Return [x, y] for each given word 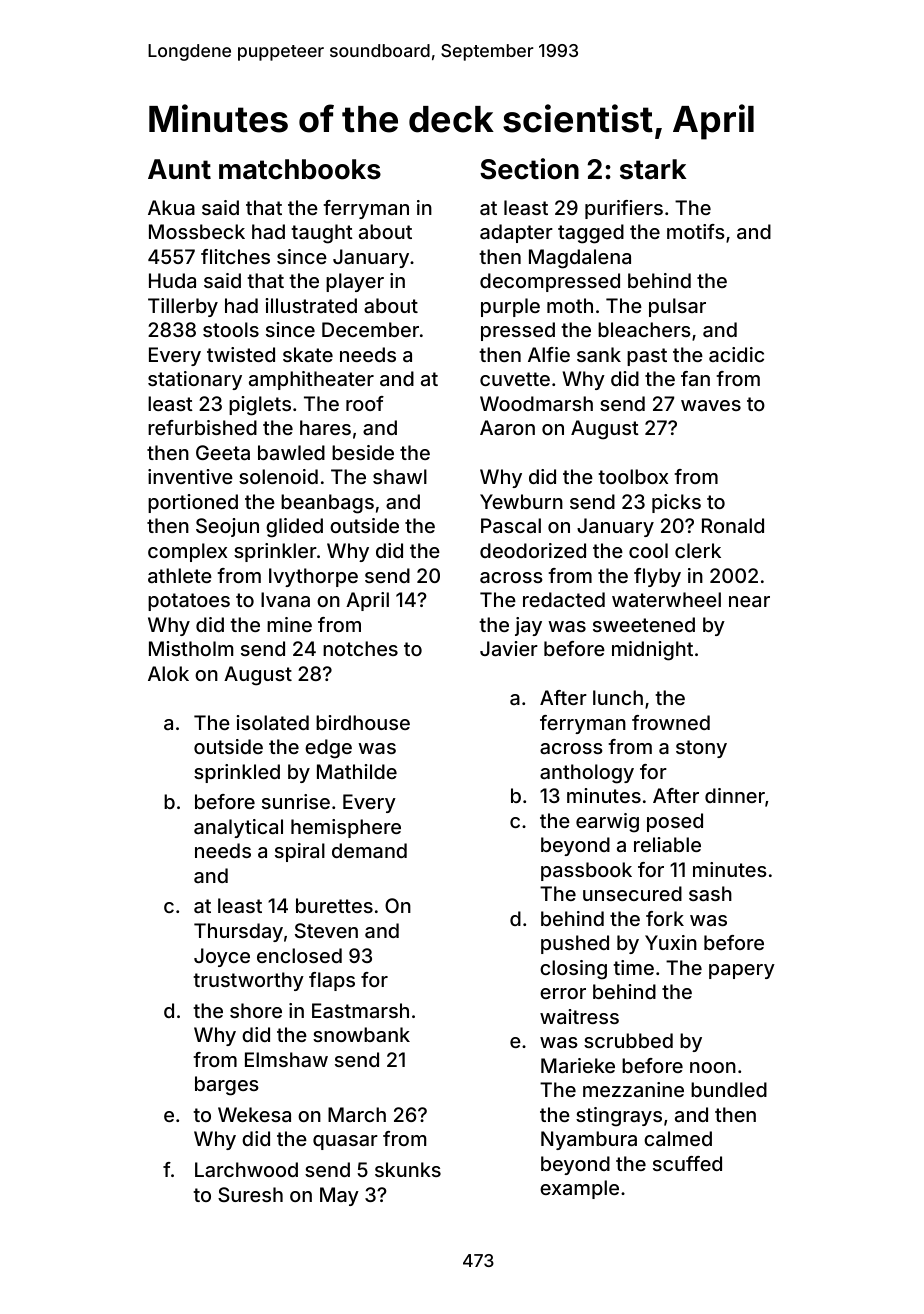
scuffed [687, 1163]
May [339, 1196]
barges [227, 1086]
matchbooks [300, 169]
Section [529, 169]
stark [653, 169]
